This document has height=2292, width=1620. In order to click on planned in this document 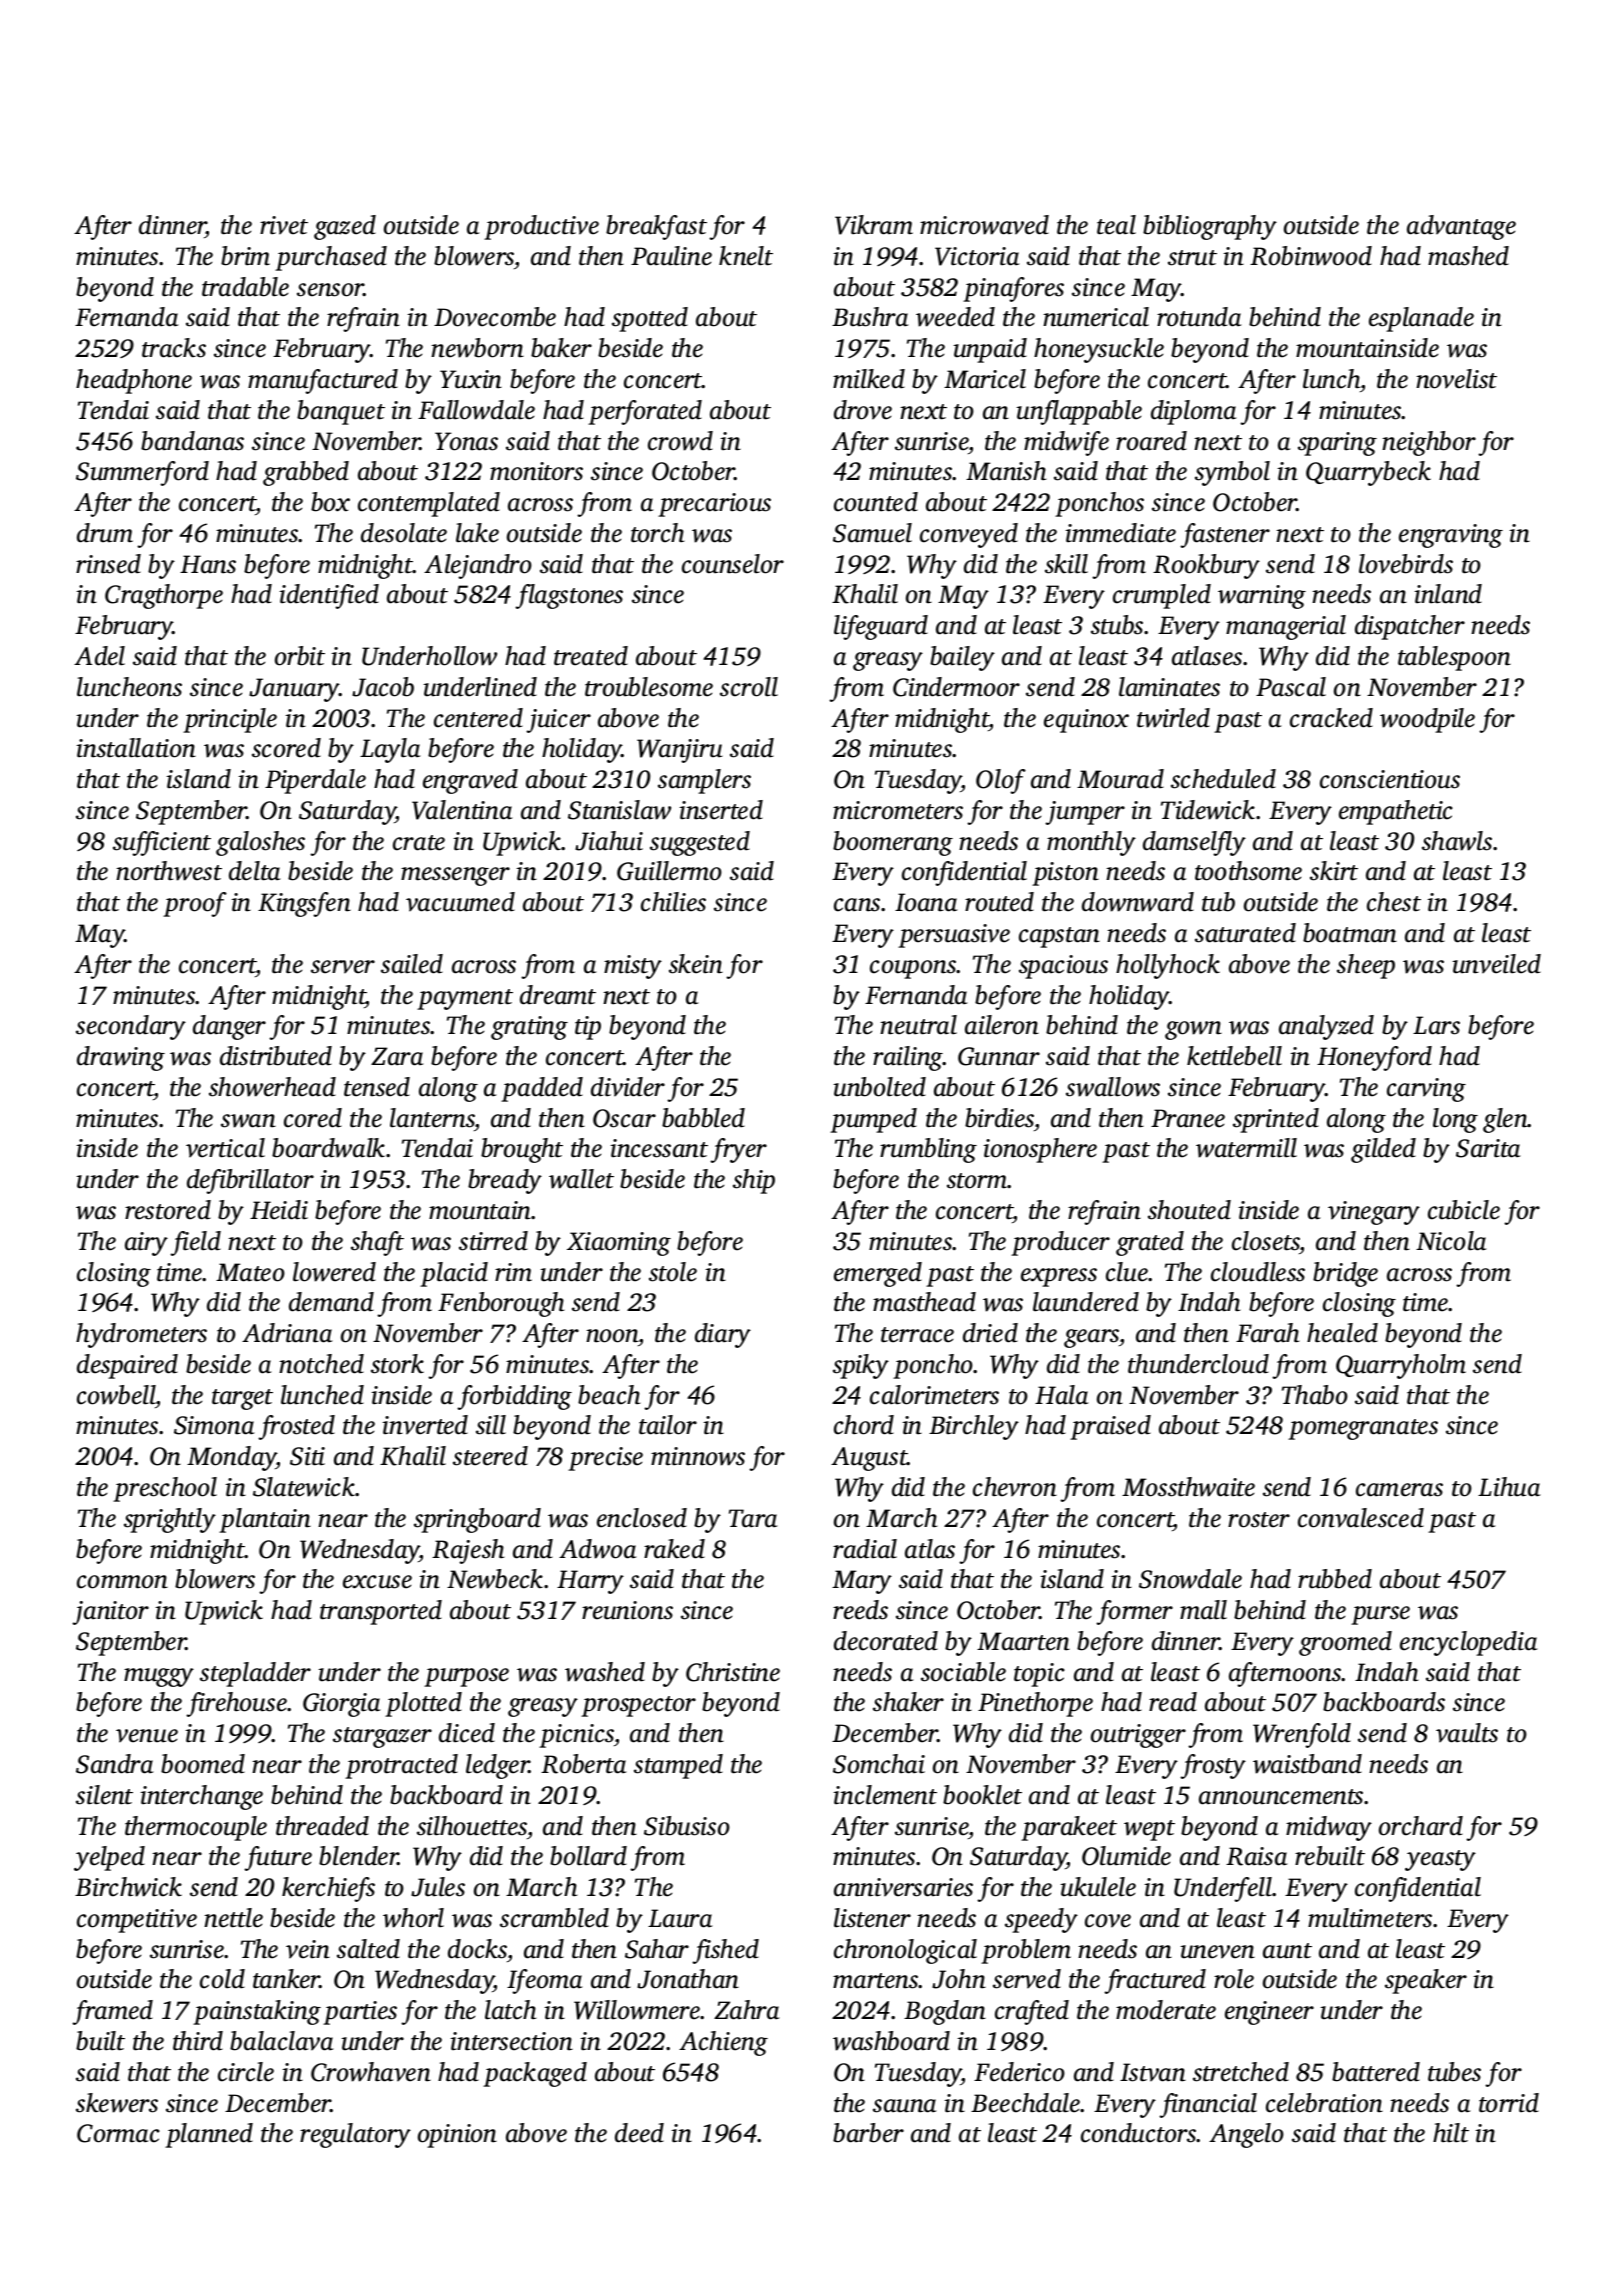, I will do `click(209, 2135)`.
